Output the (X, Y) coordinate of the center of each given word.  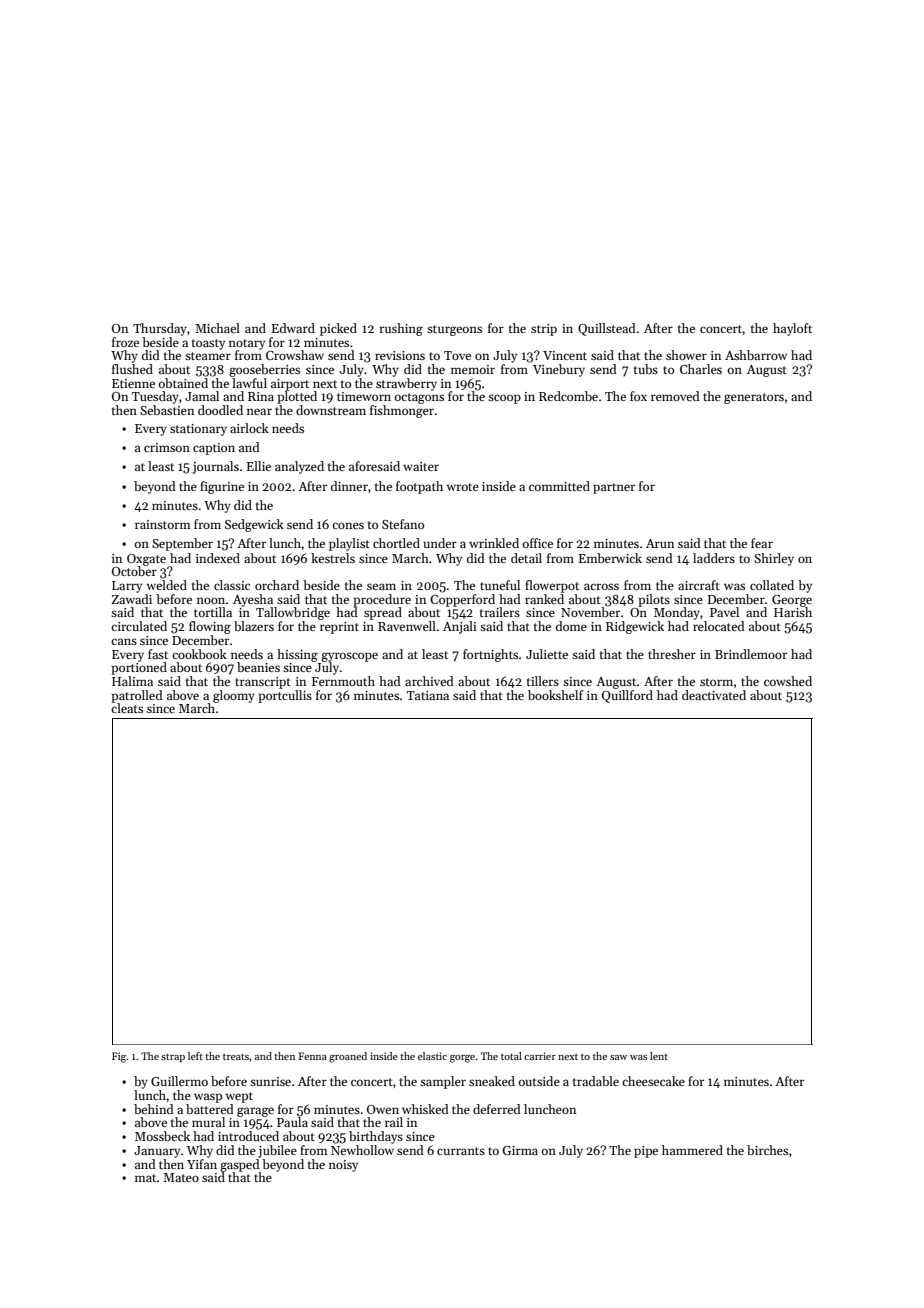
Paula (292, 1122)
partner (614, 488)
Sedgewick (254, 525)
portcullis (285, 696)
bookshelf (555, 695)
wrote (463, 487)
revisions (400, 355)
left (195, 1056)
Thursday (160, 329)
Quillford (627, 696)
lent (659, 1056)
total (511, 1056)
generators (754, 398)
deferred (497, 1109)
